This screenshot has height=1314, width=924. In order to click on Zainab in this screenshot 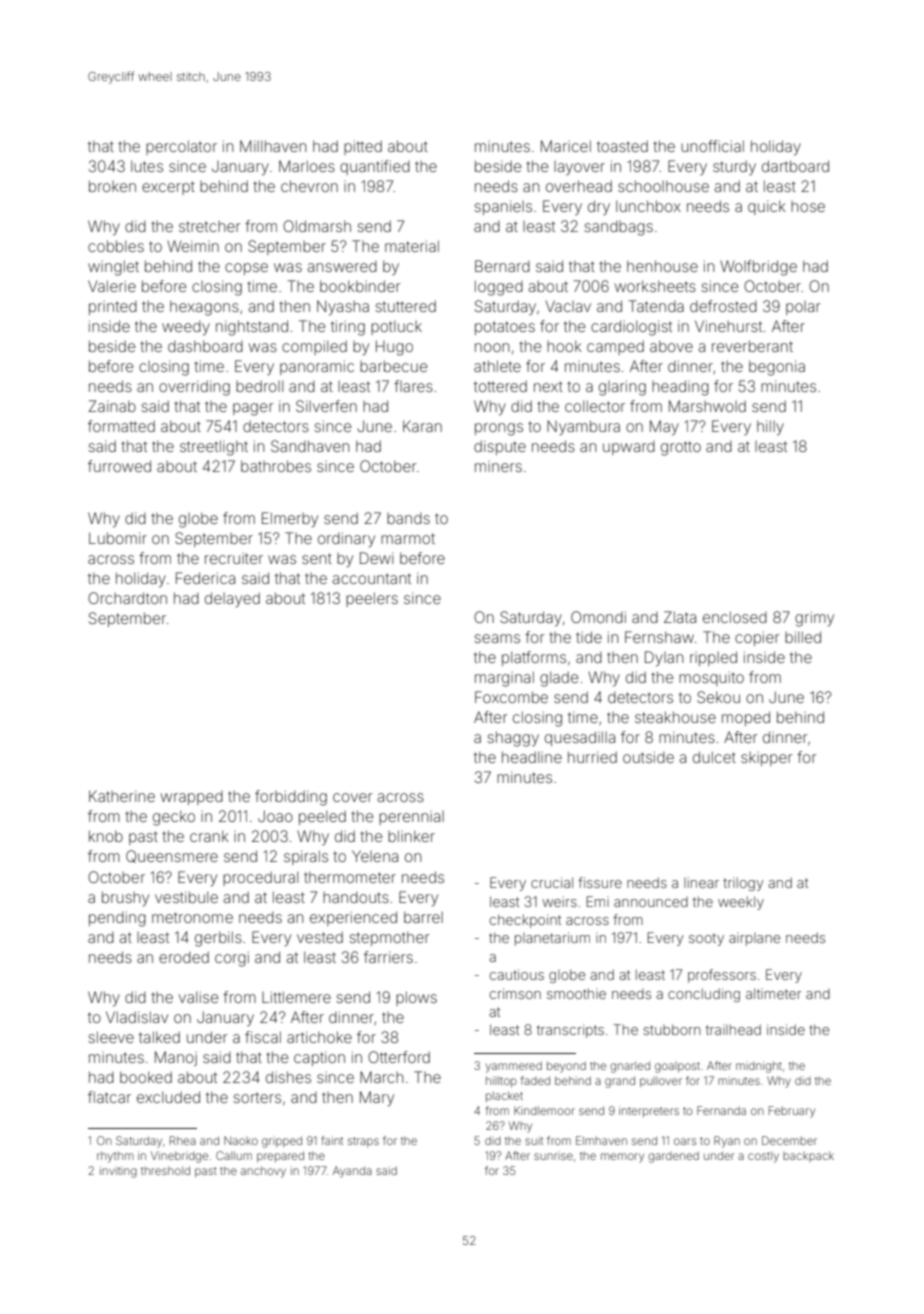, I will do `click(112, 406)`.
